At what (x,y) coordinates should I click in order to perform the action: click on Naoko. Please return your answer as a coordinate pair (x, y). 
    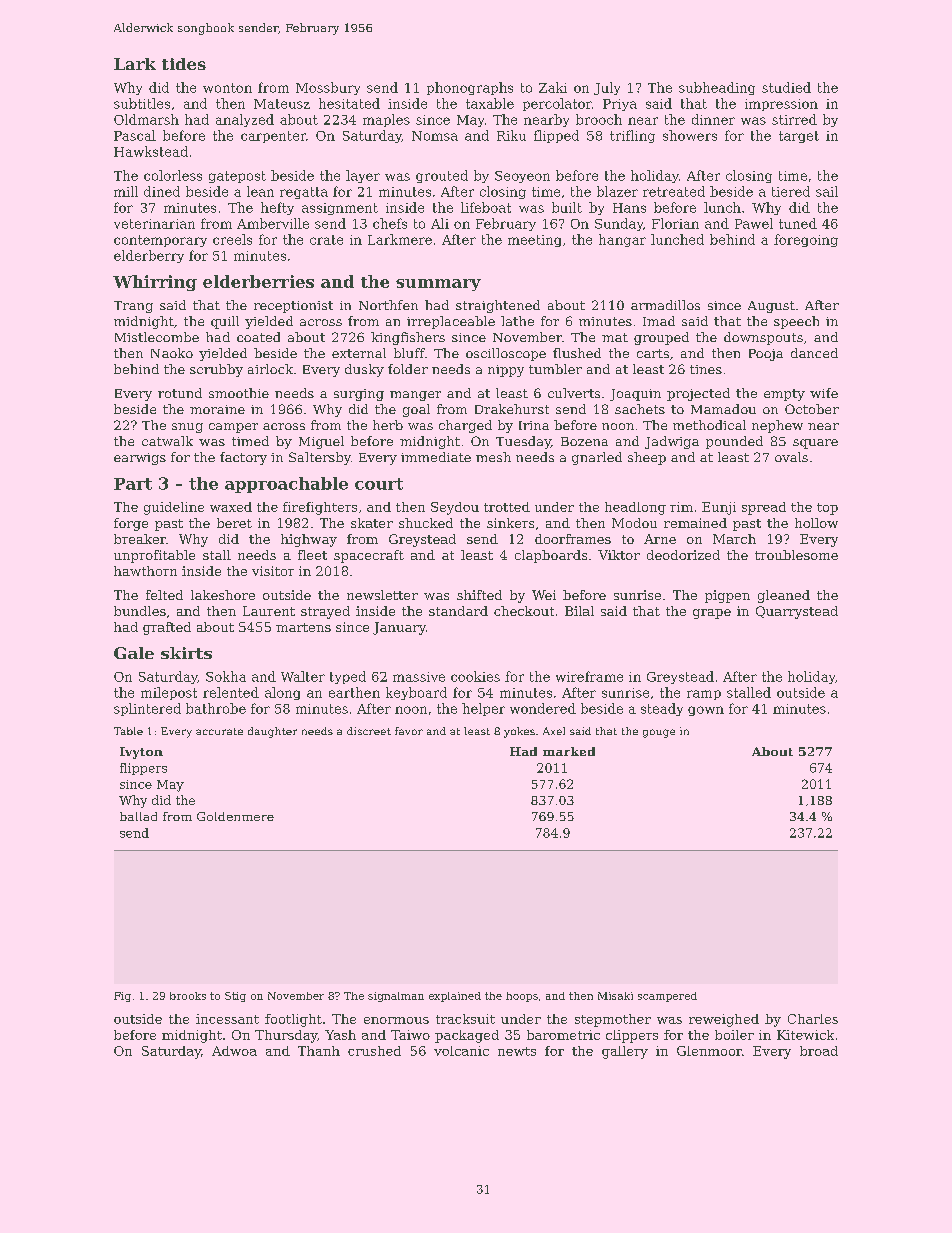
    Looking at the image, I should click on (172, 353).
